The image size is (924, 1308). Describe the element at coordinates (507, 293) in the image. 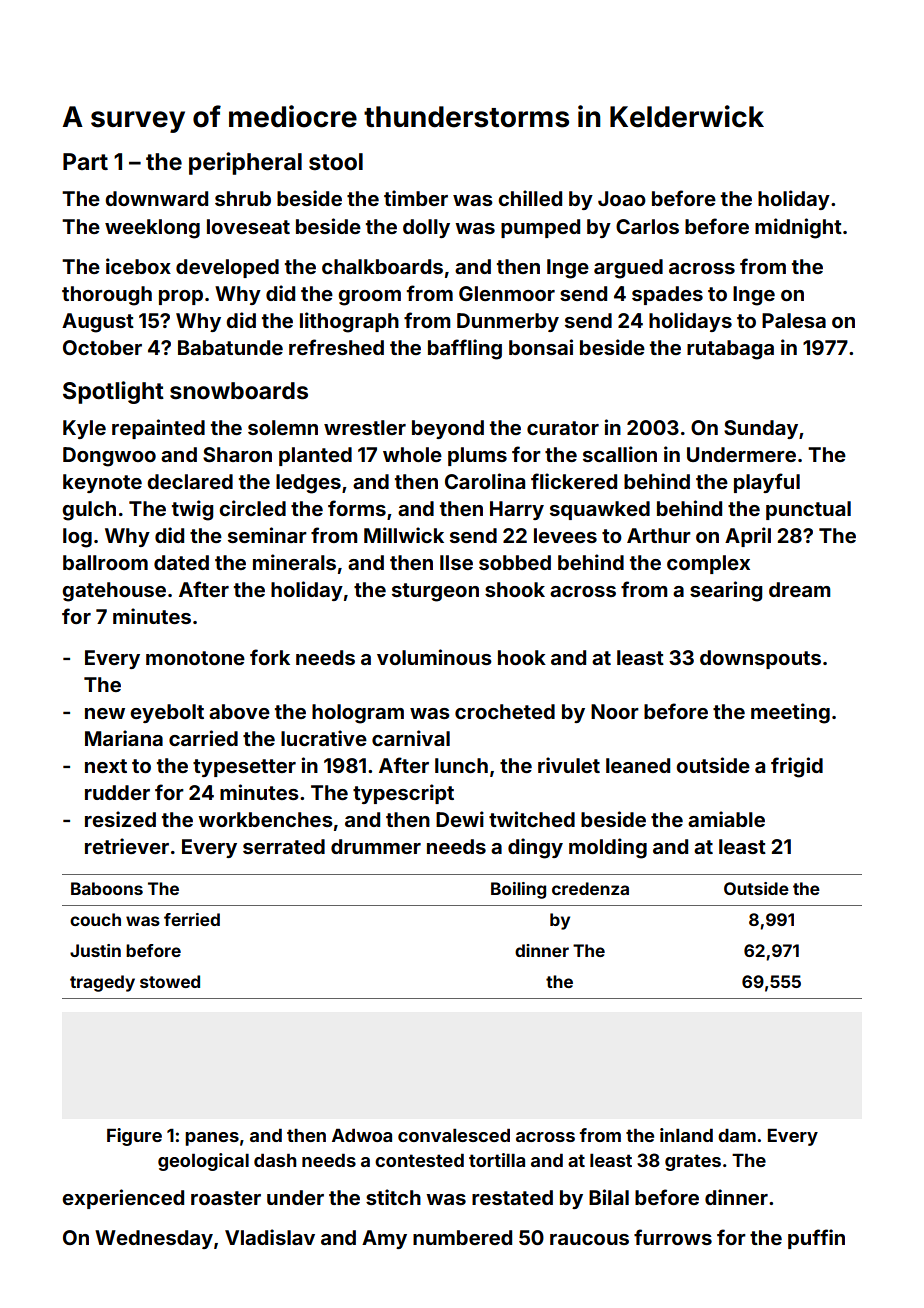

I see `Glenmoor` at that location.
